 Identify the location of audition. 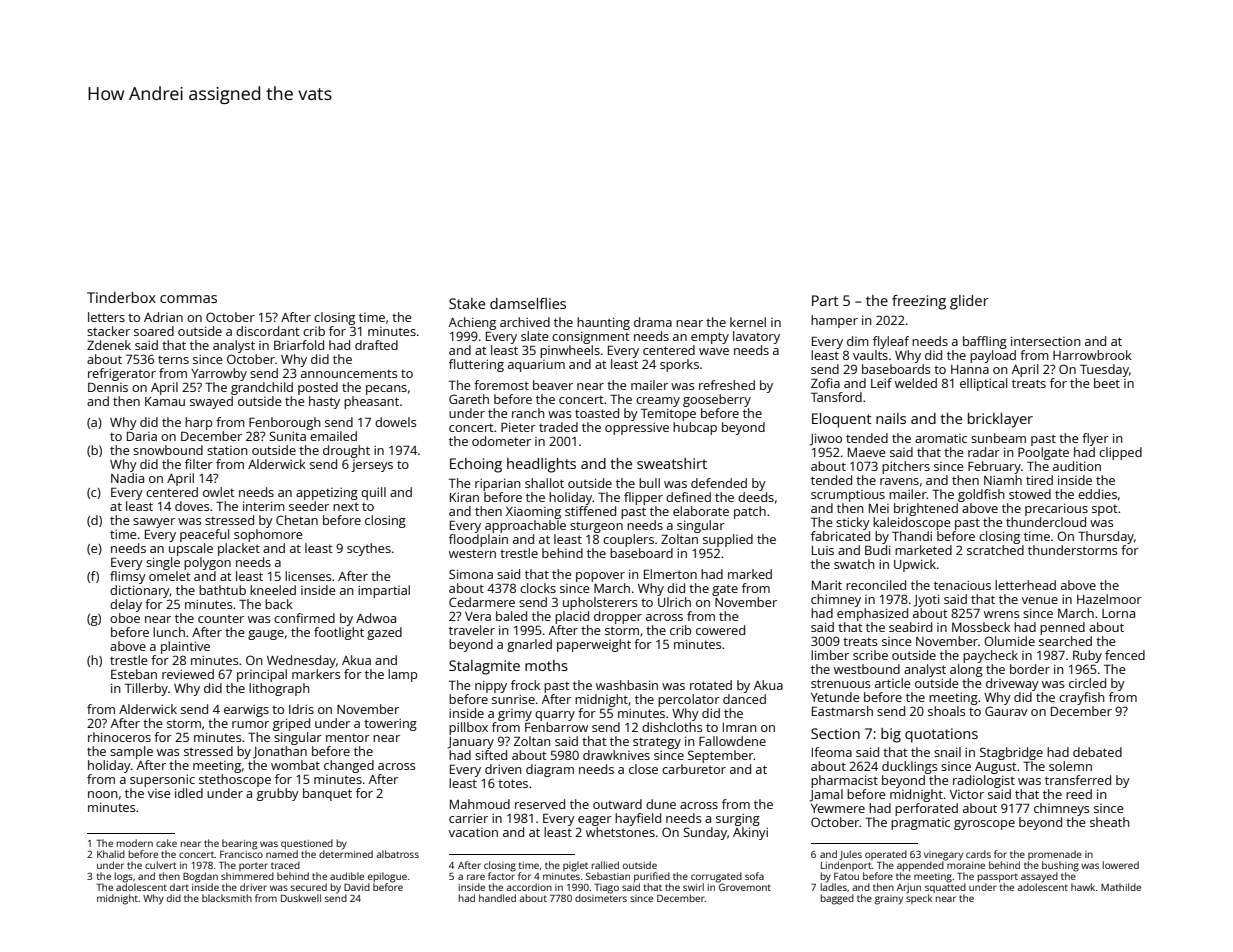
(1077, 466).
